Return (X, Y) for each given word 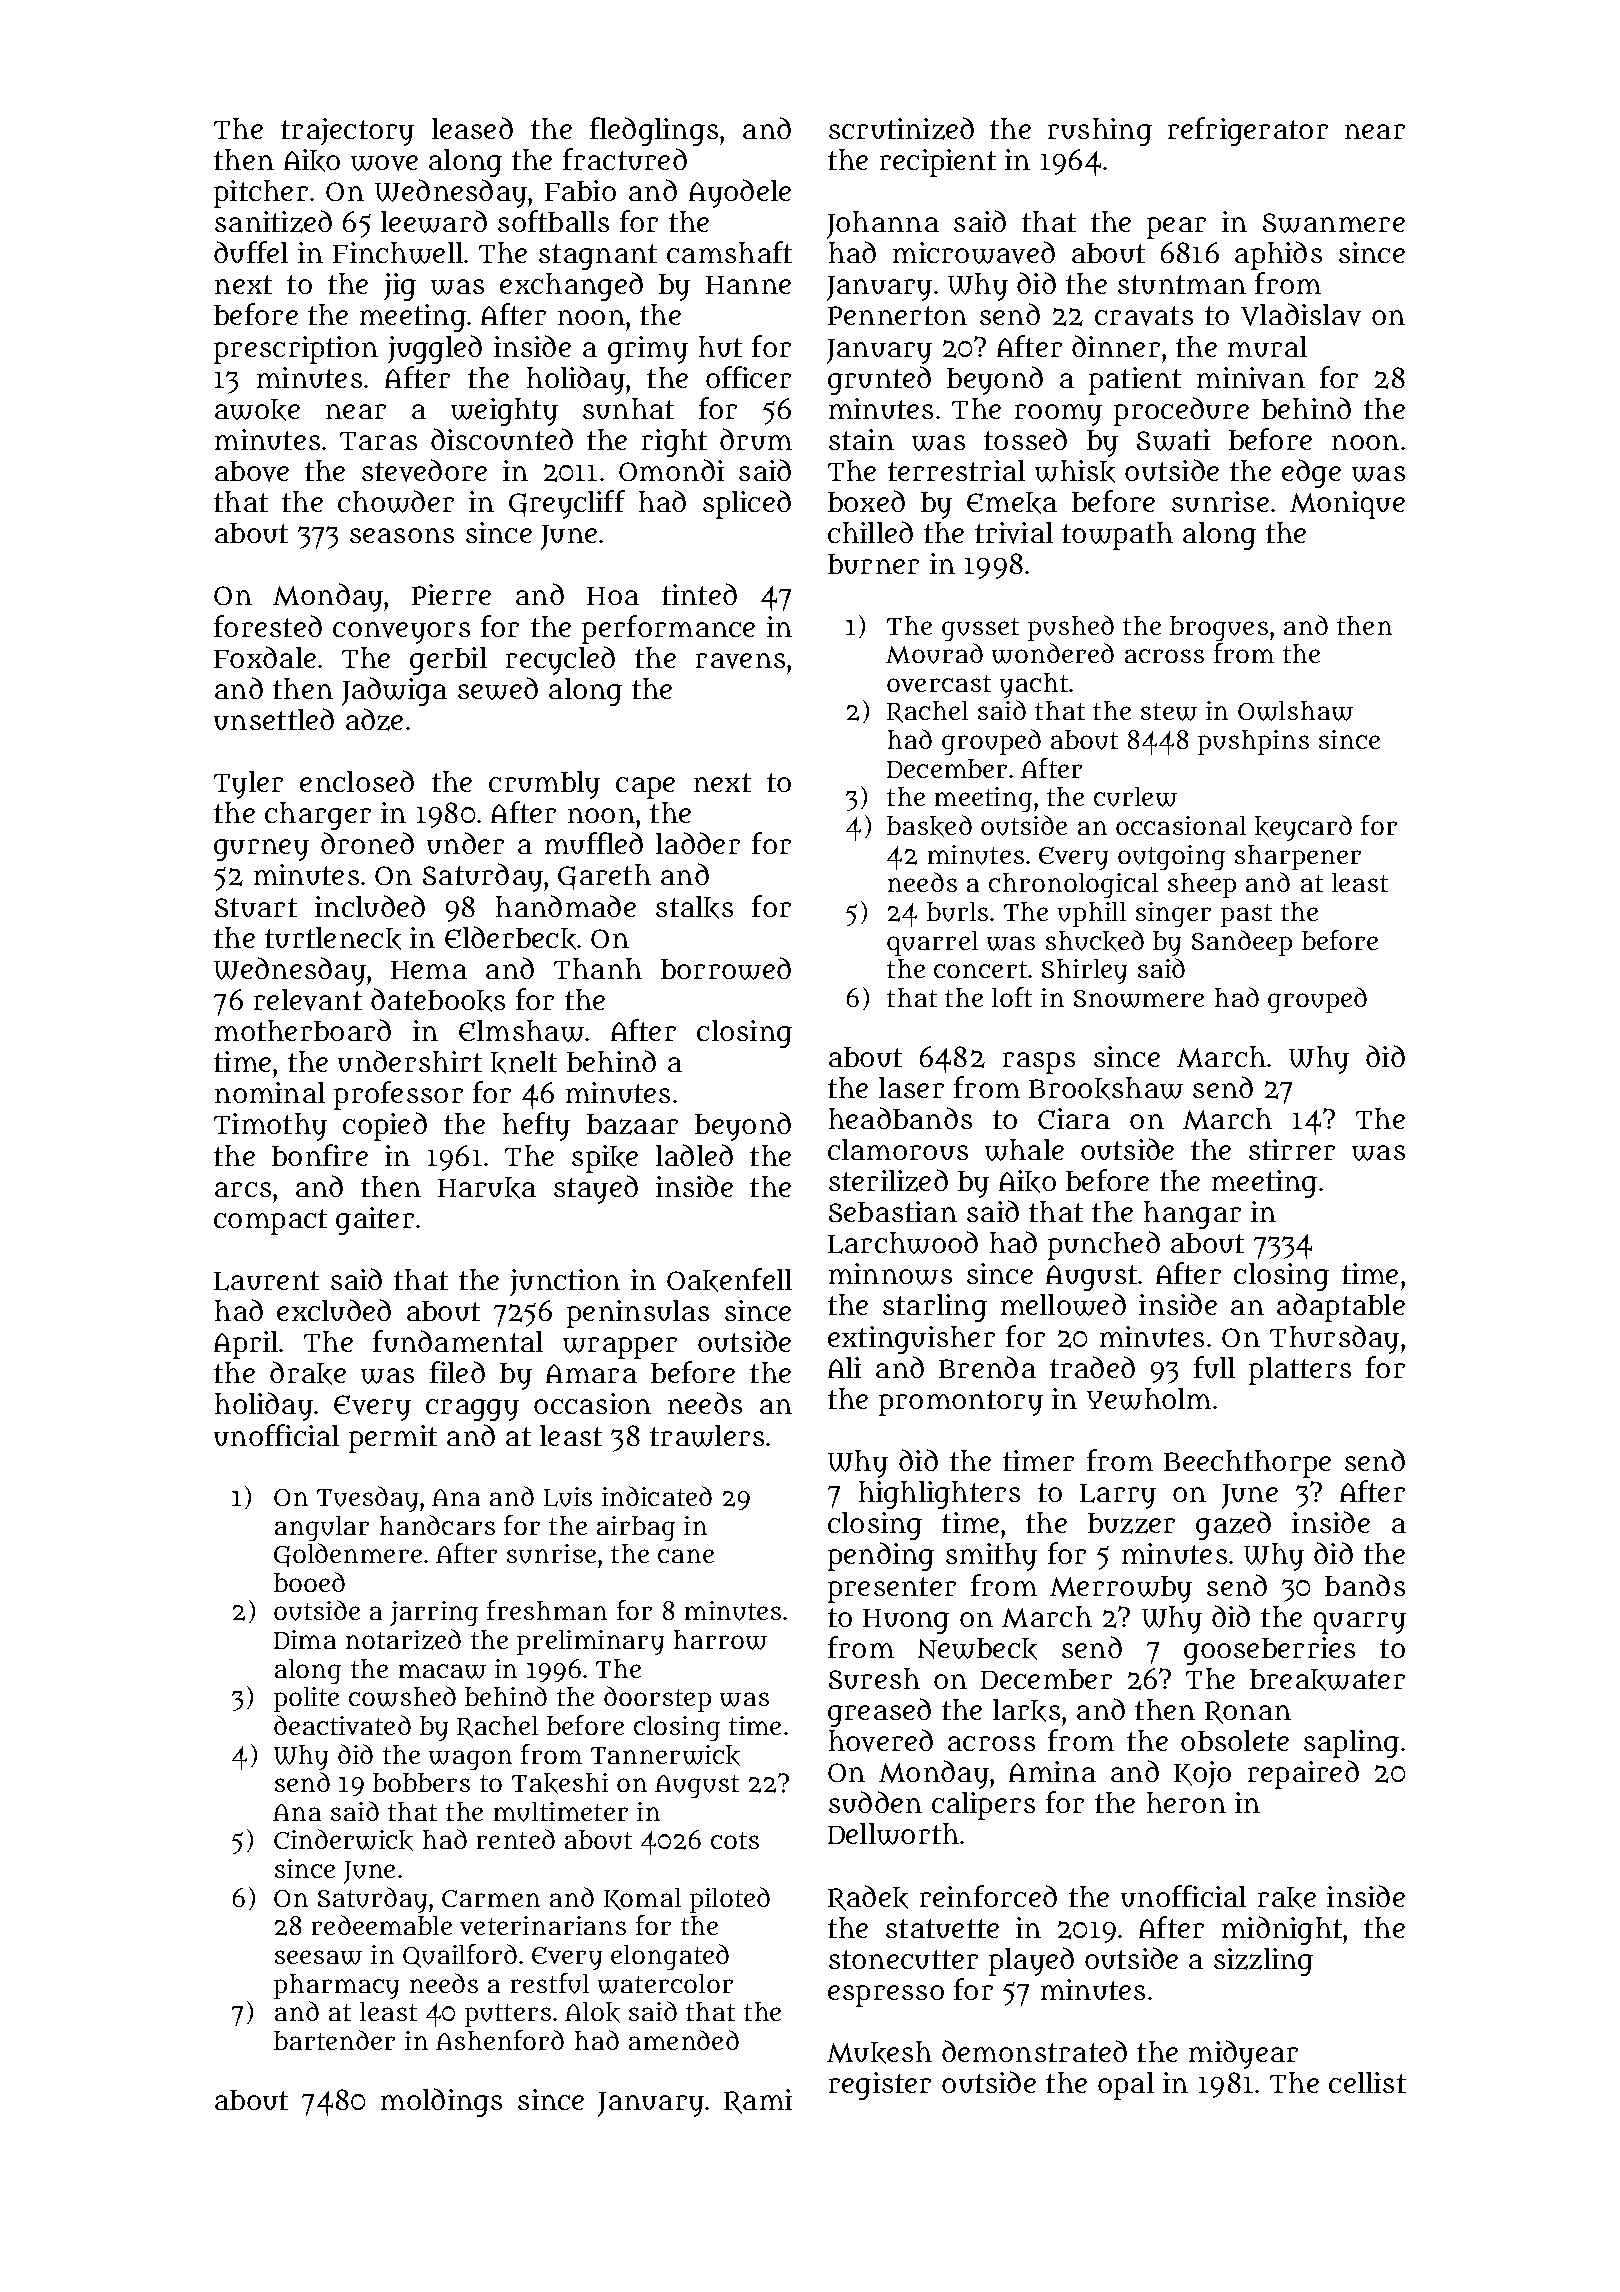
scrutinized (901, 128)
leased (472, 128)
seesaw (318, 1957)
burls (957, 912)
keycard (1303, 828)
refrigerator (1248, 131)
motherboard (303, 1030)
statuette (942, 1928)
